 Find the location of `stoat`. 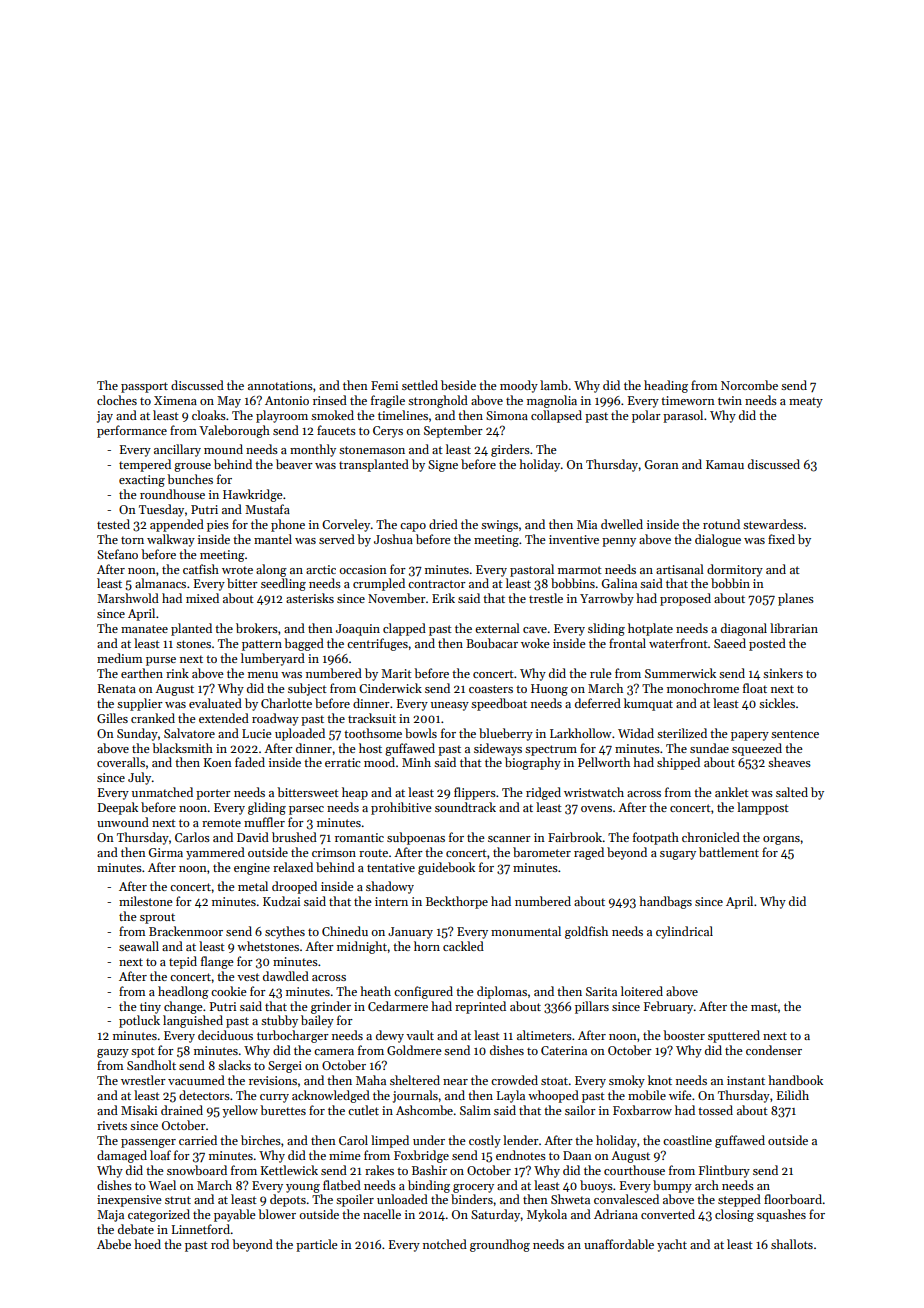

stoat is located at coordinates (554, 1081).
